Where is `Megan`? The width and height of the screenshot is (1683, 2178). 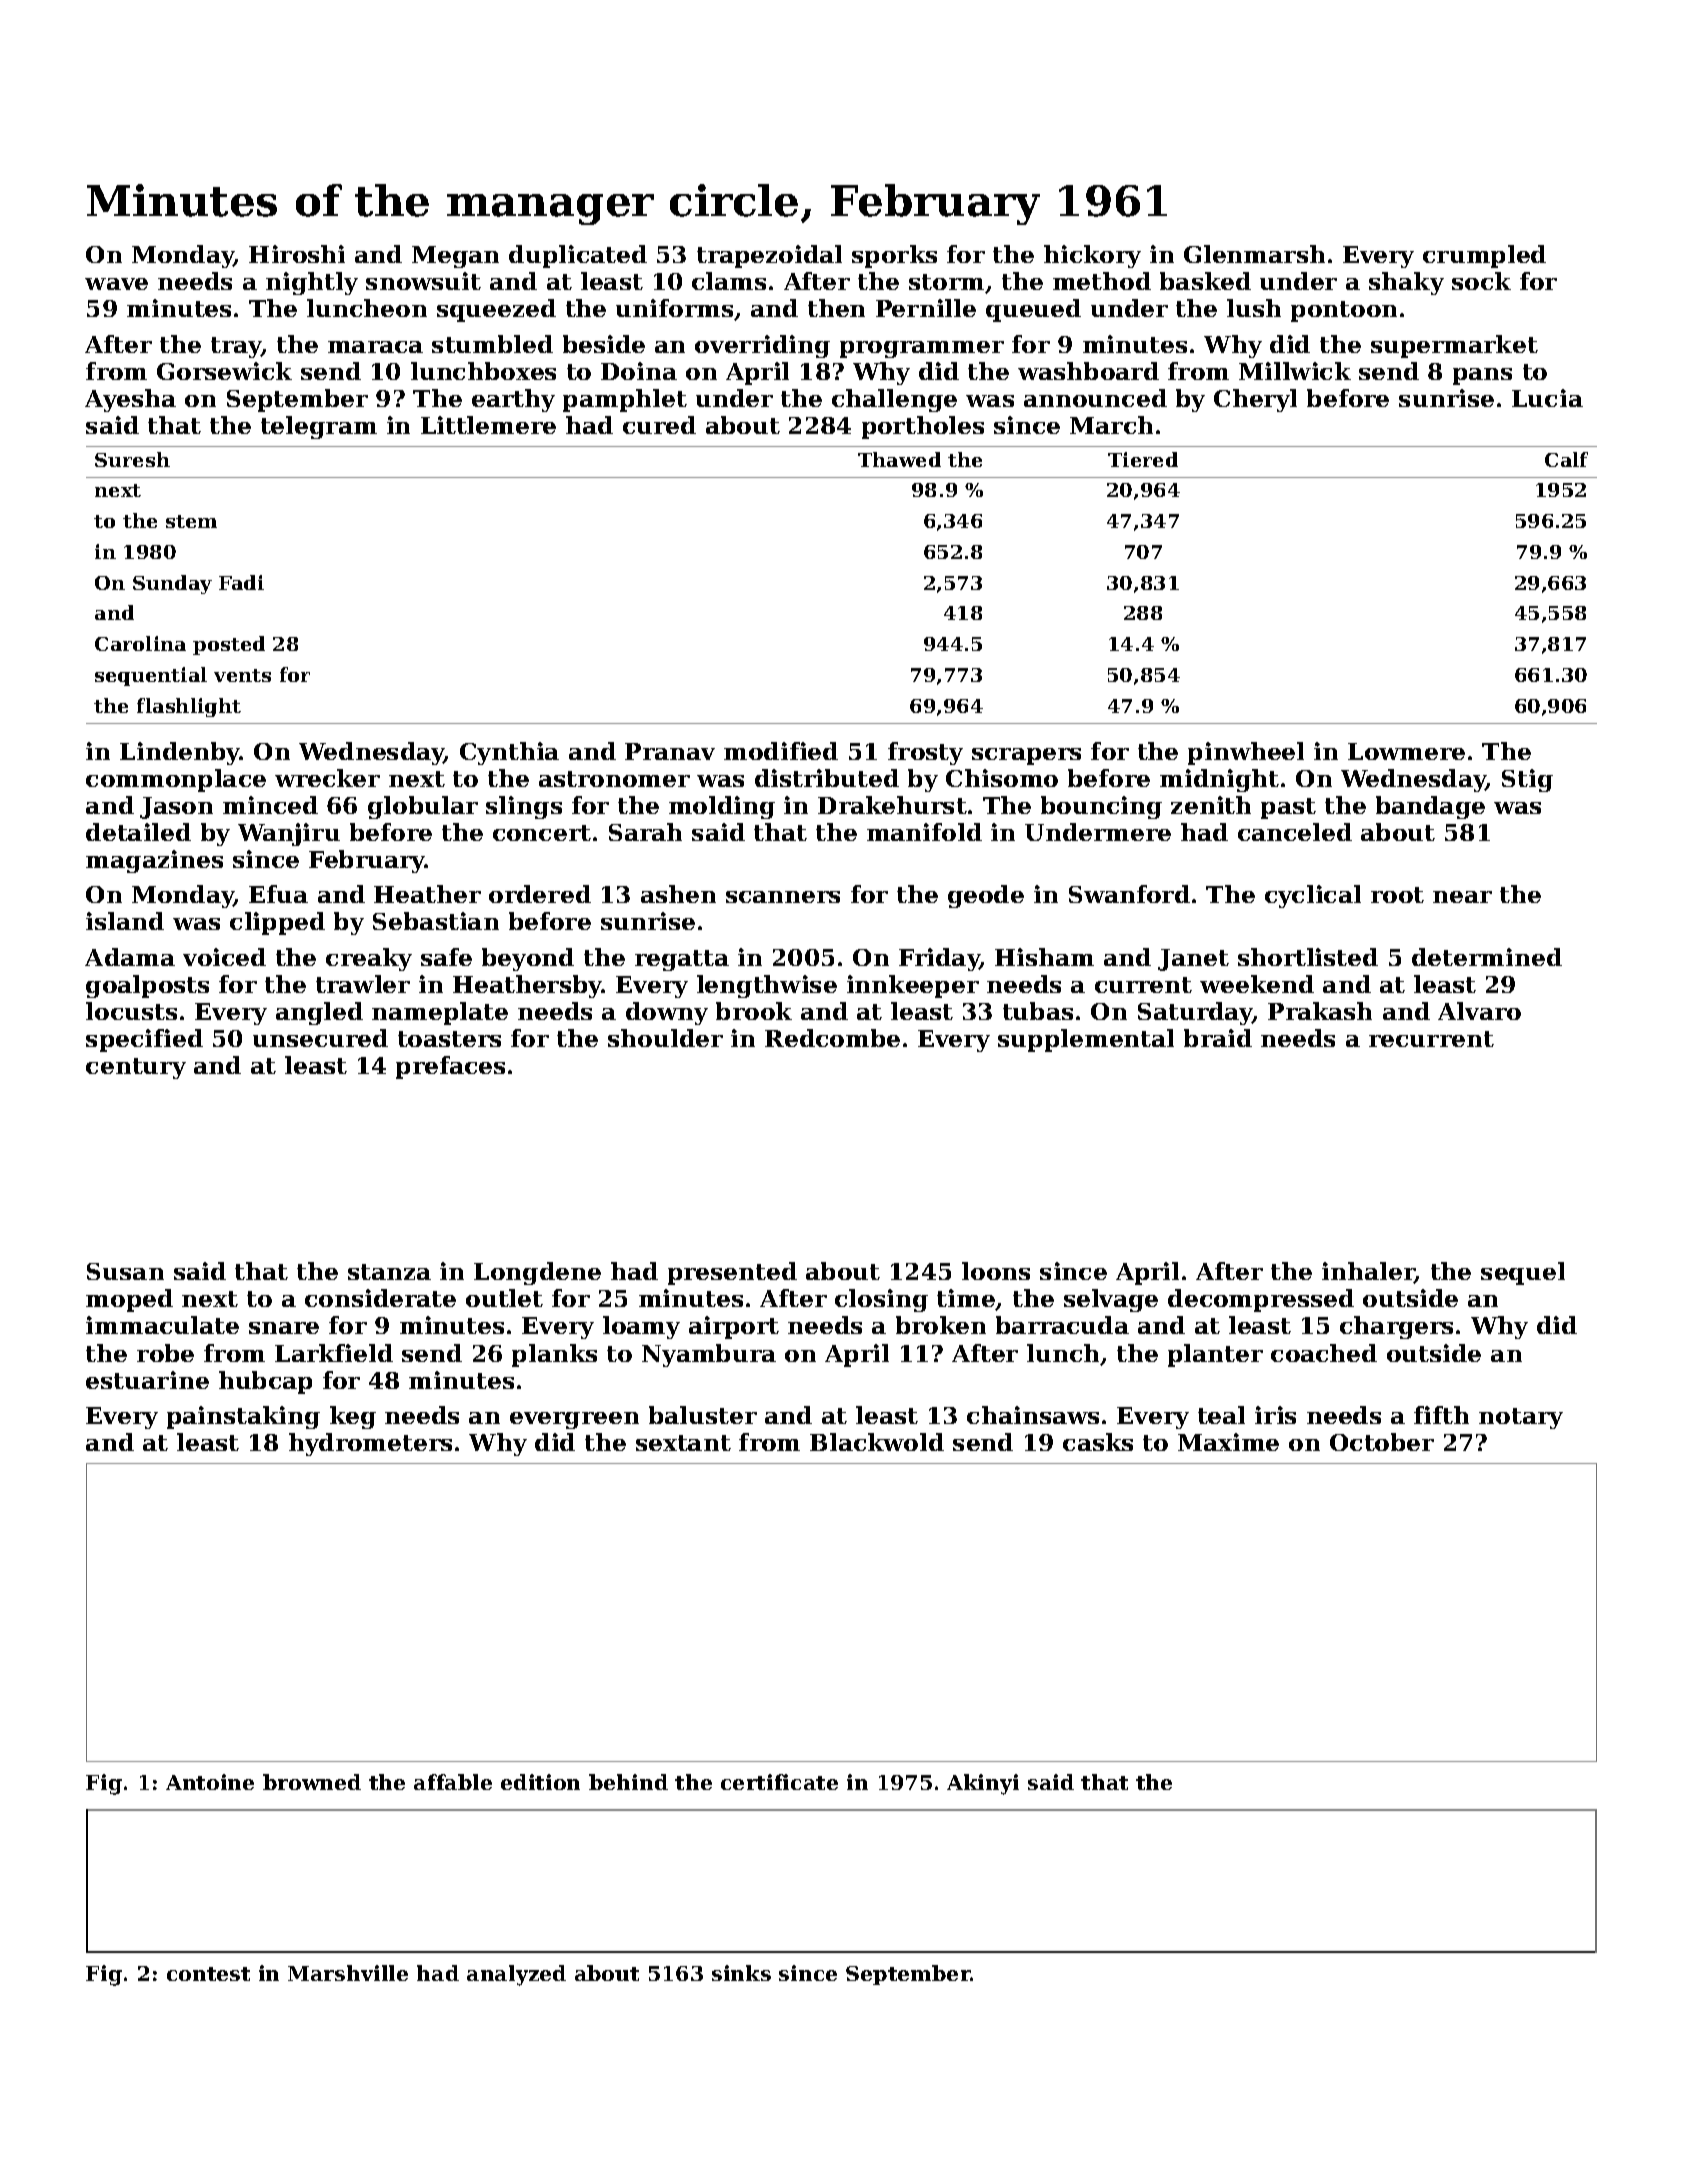
Megan is located at coordinates (455, 257).
